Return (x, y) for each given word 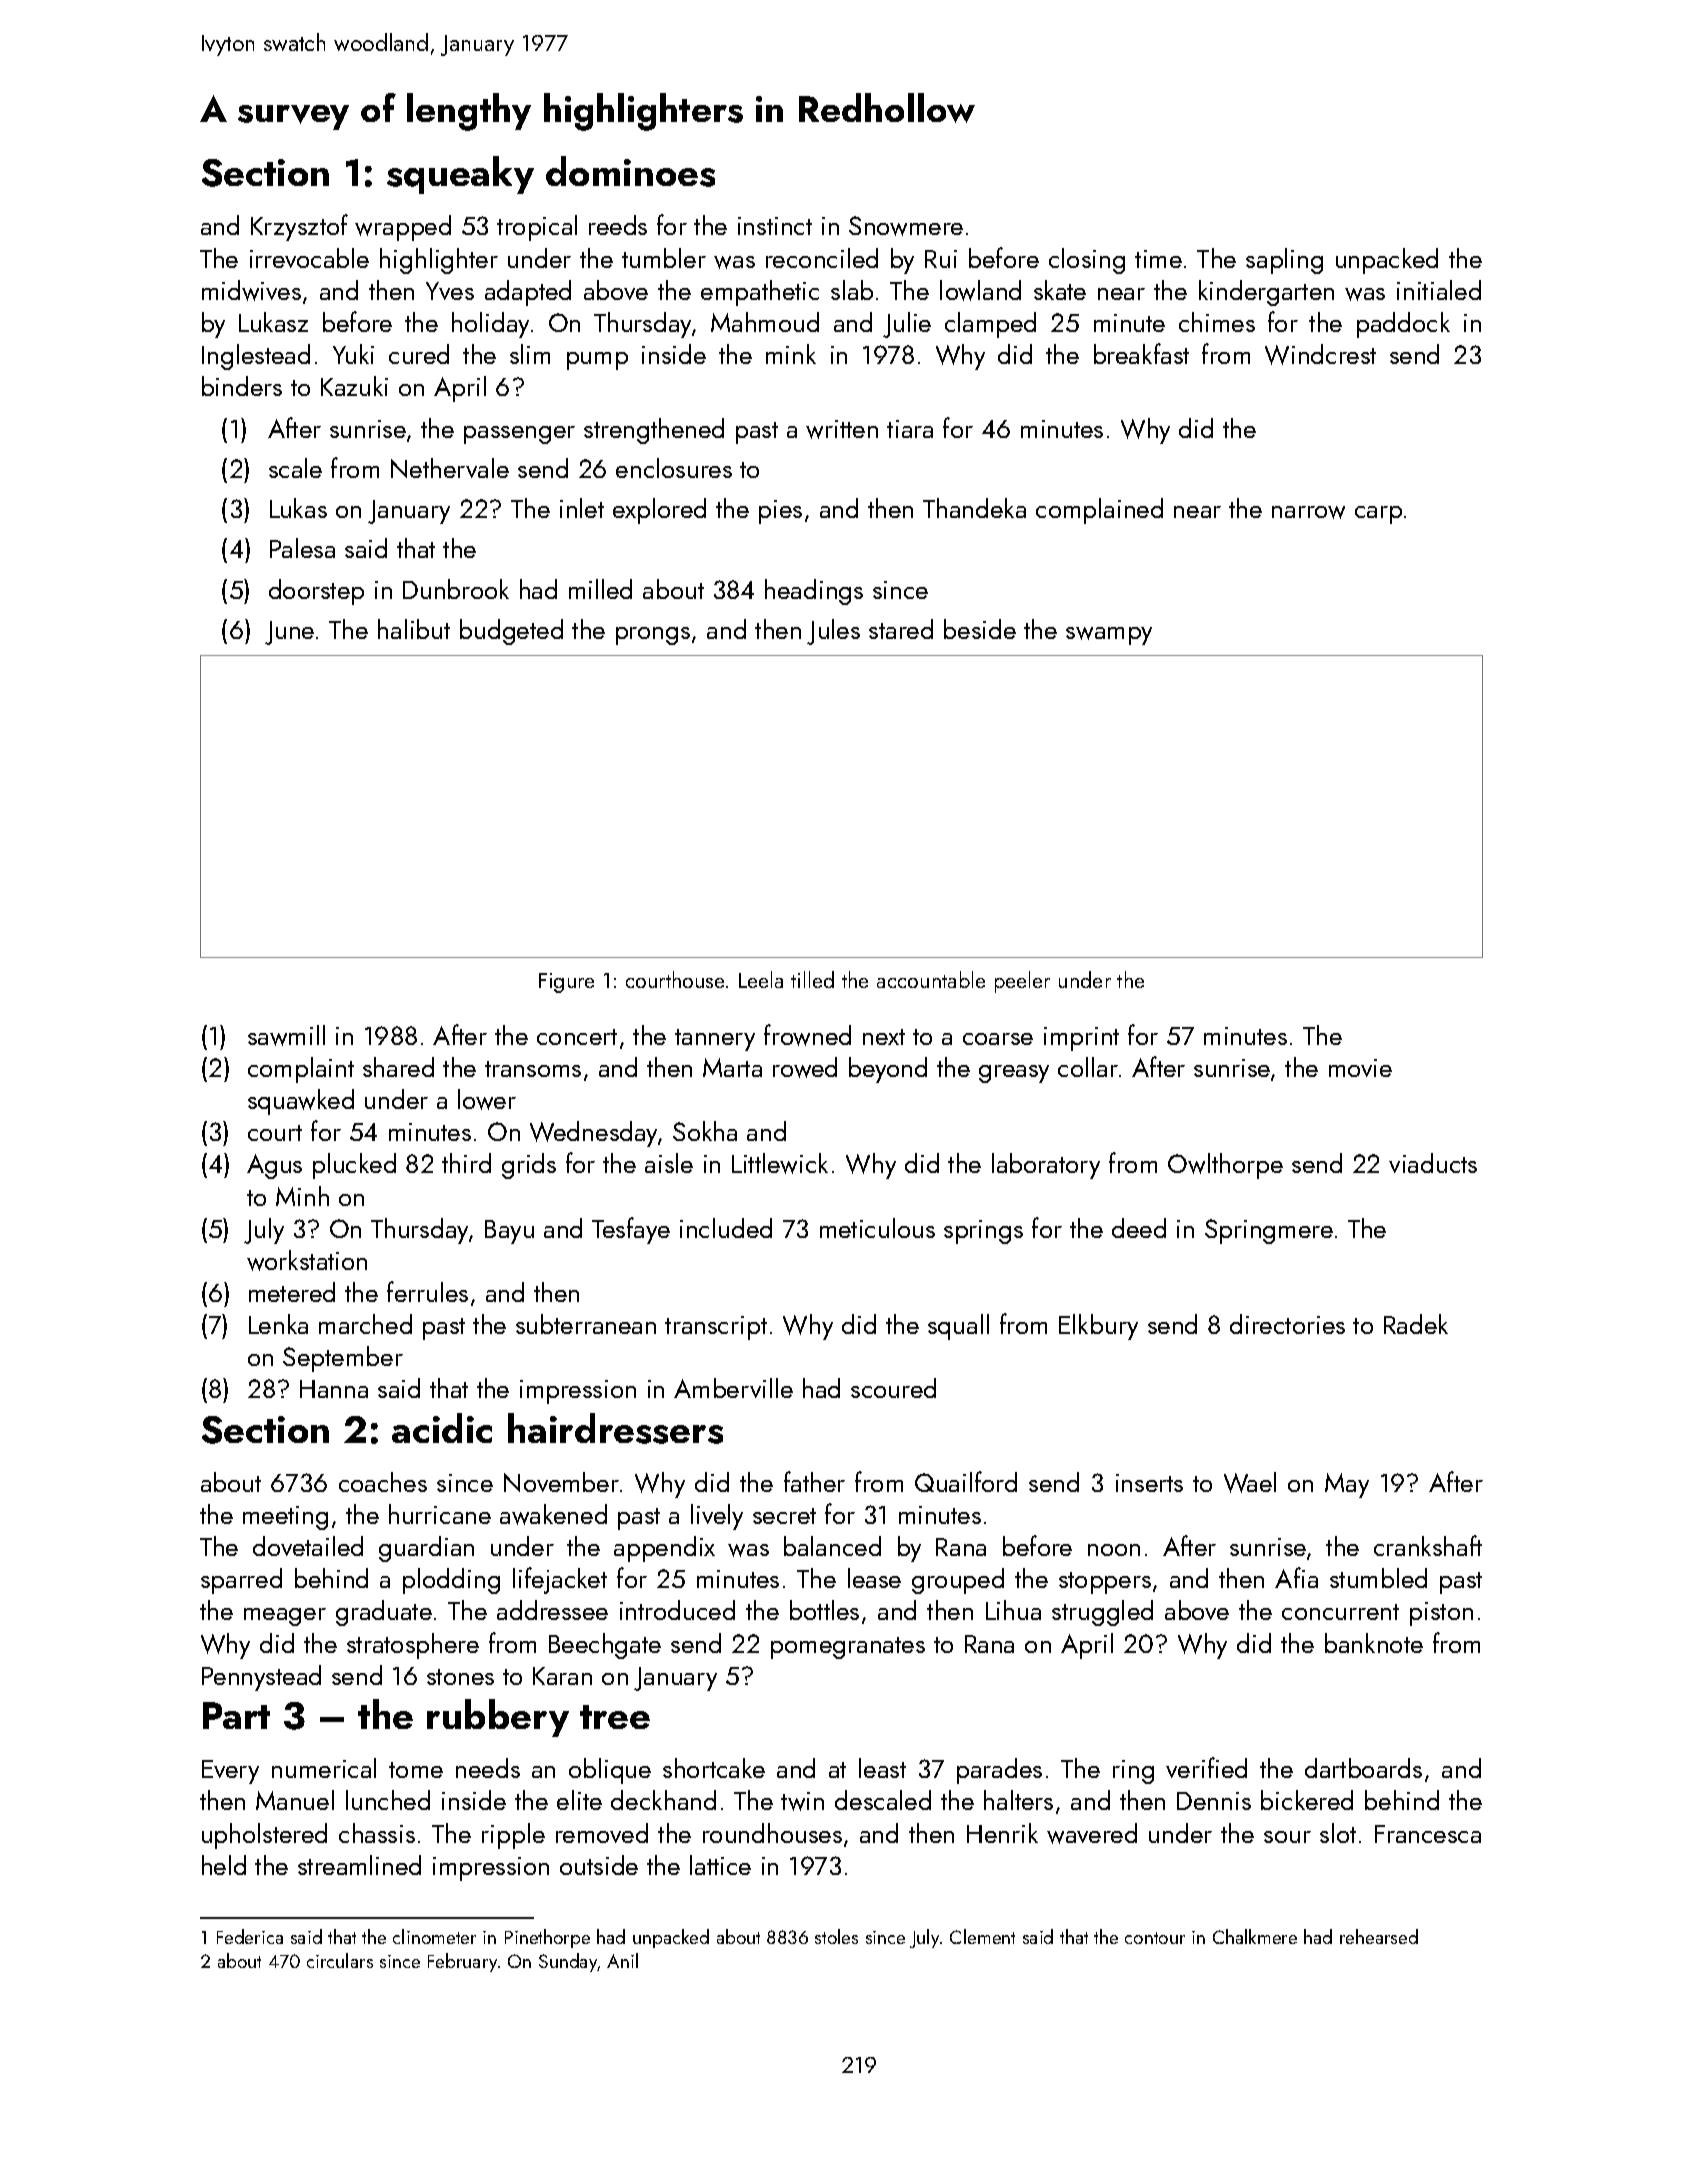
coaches (383, 1482)
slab (852, 290)
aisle (669, 1163)
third (466, 1163)
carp (1378, 515)
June (289, 633)
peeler (1022, 982)
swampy (1109, 636)
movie (1360, 1068)
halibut (414, 629)
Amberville (733, 1388)
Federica (250, 1936)
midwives (251, 290)
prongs (653, 636)
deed (1139, 1228)
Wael (1250, 1482)
